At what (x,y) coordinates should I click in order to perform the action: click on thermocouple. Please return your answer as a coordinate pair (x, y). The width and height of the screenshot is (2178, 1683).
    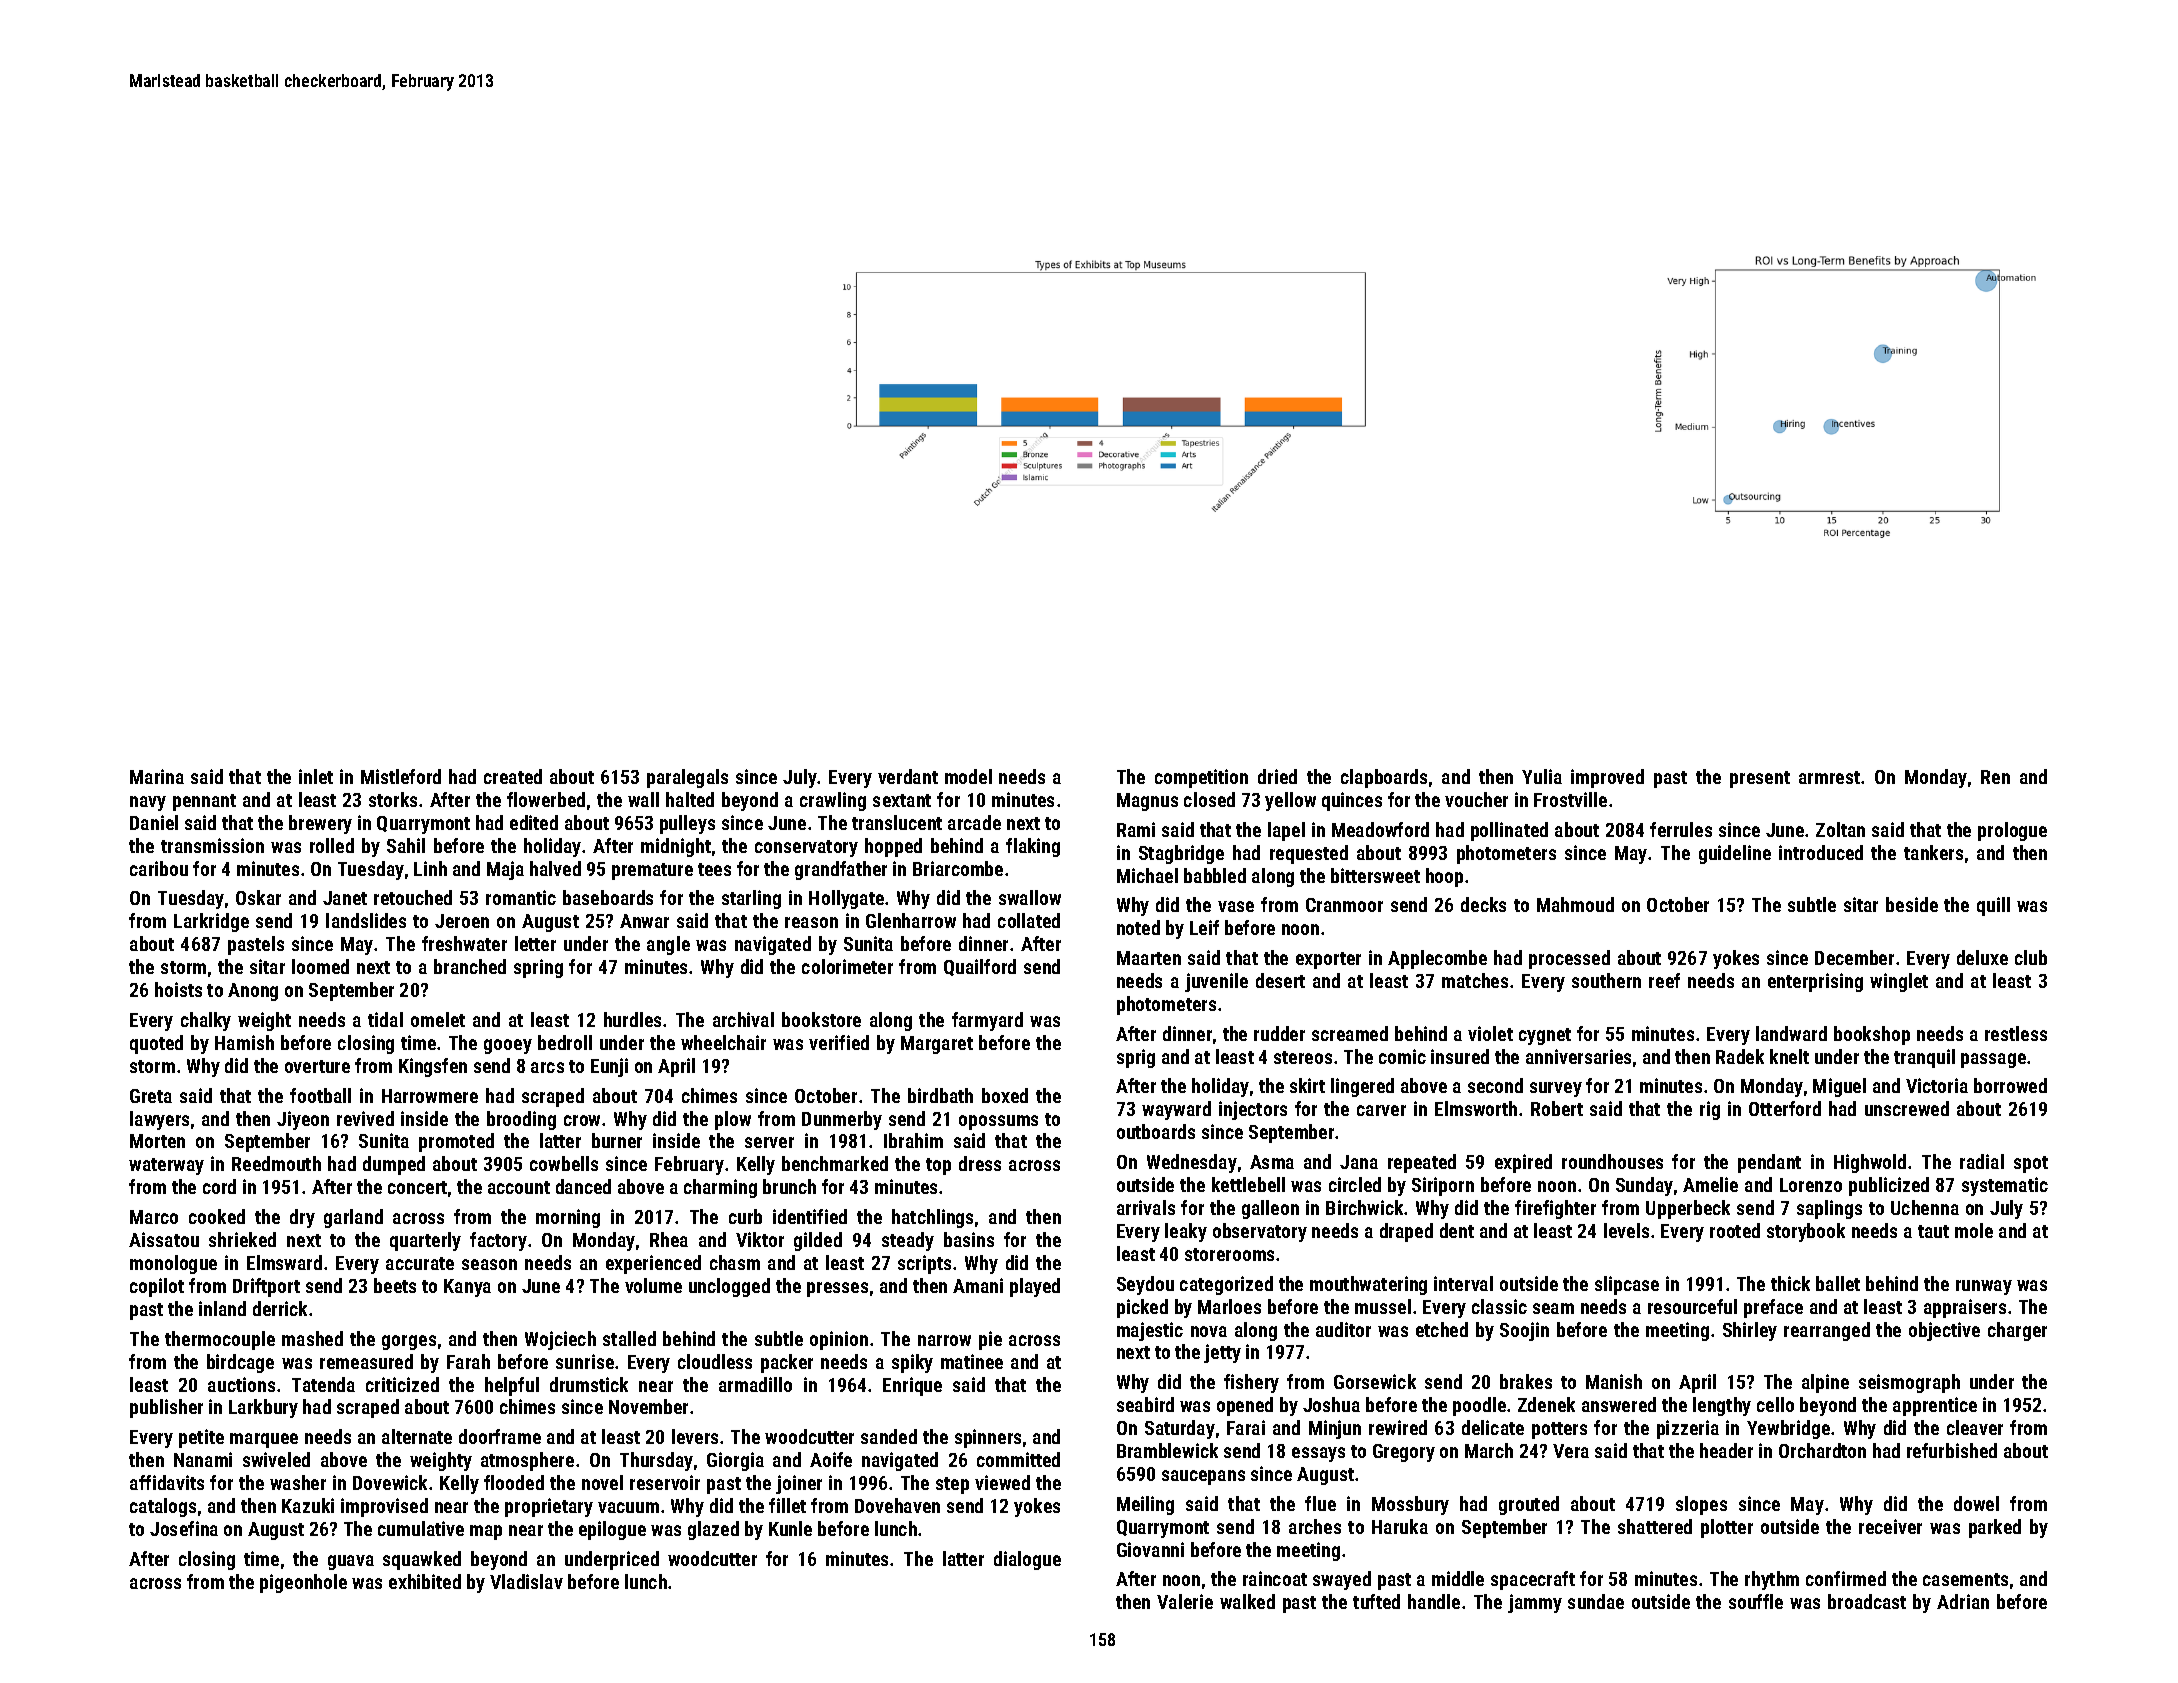
    Looking at the image, I should click on (220, 1340).
